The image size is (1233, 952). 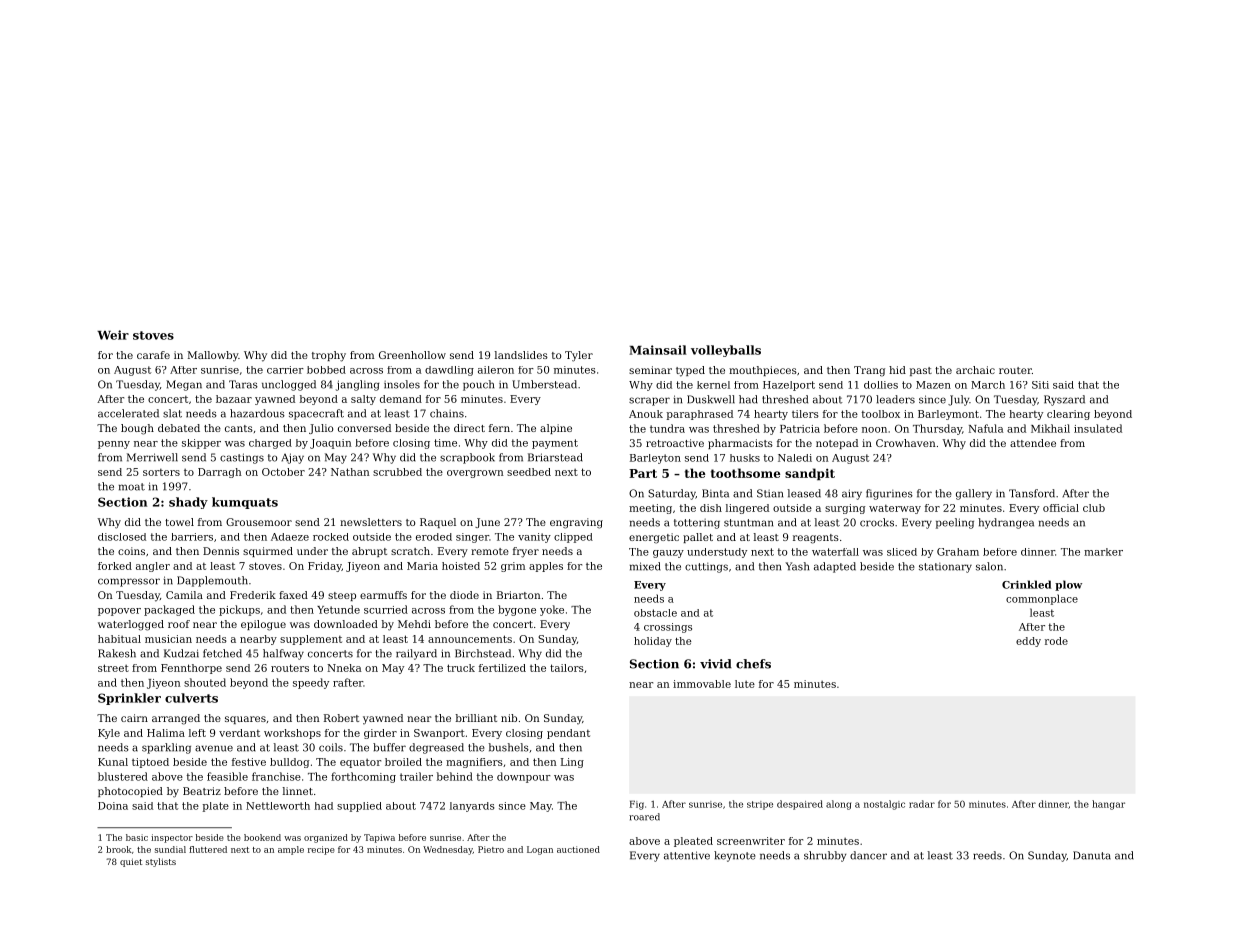 I want to click on pleated, so click(x=693, y=842).
